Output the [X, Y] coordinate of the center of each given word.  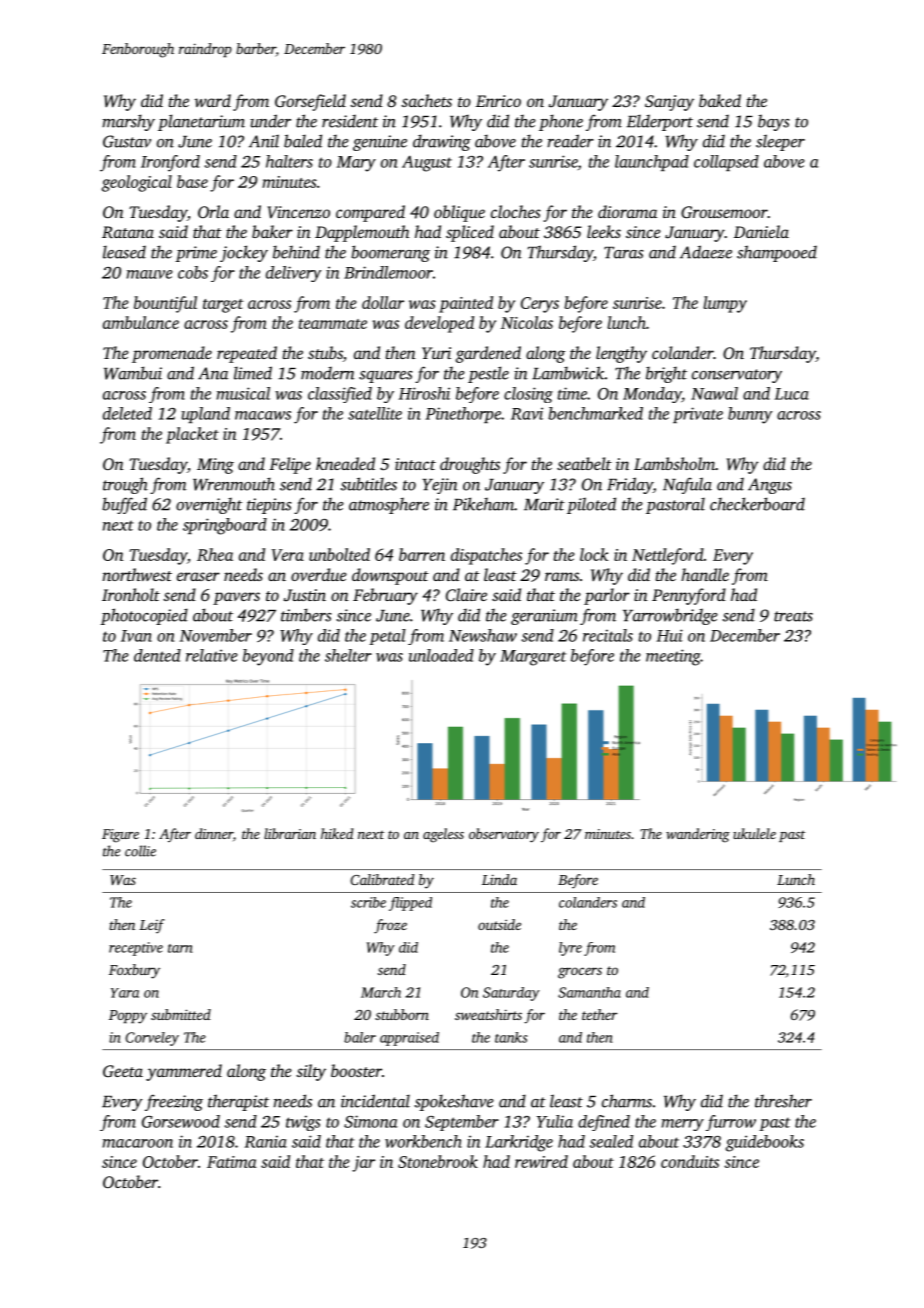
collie [140, 851]
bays [774, 122]
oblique [459, 213]
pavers [236, 598]
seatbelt [584, 463]
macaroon [138, 1143]
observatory [504, 835]
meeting [673, 657]
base [192, 181]
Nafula [687, 485]
